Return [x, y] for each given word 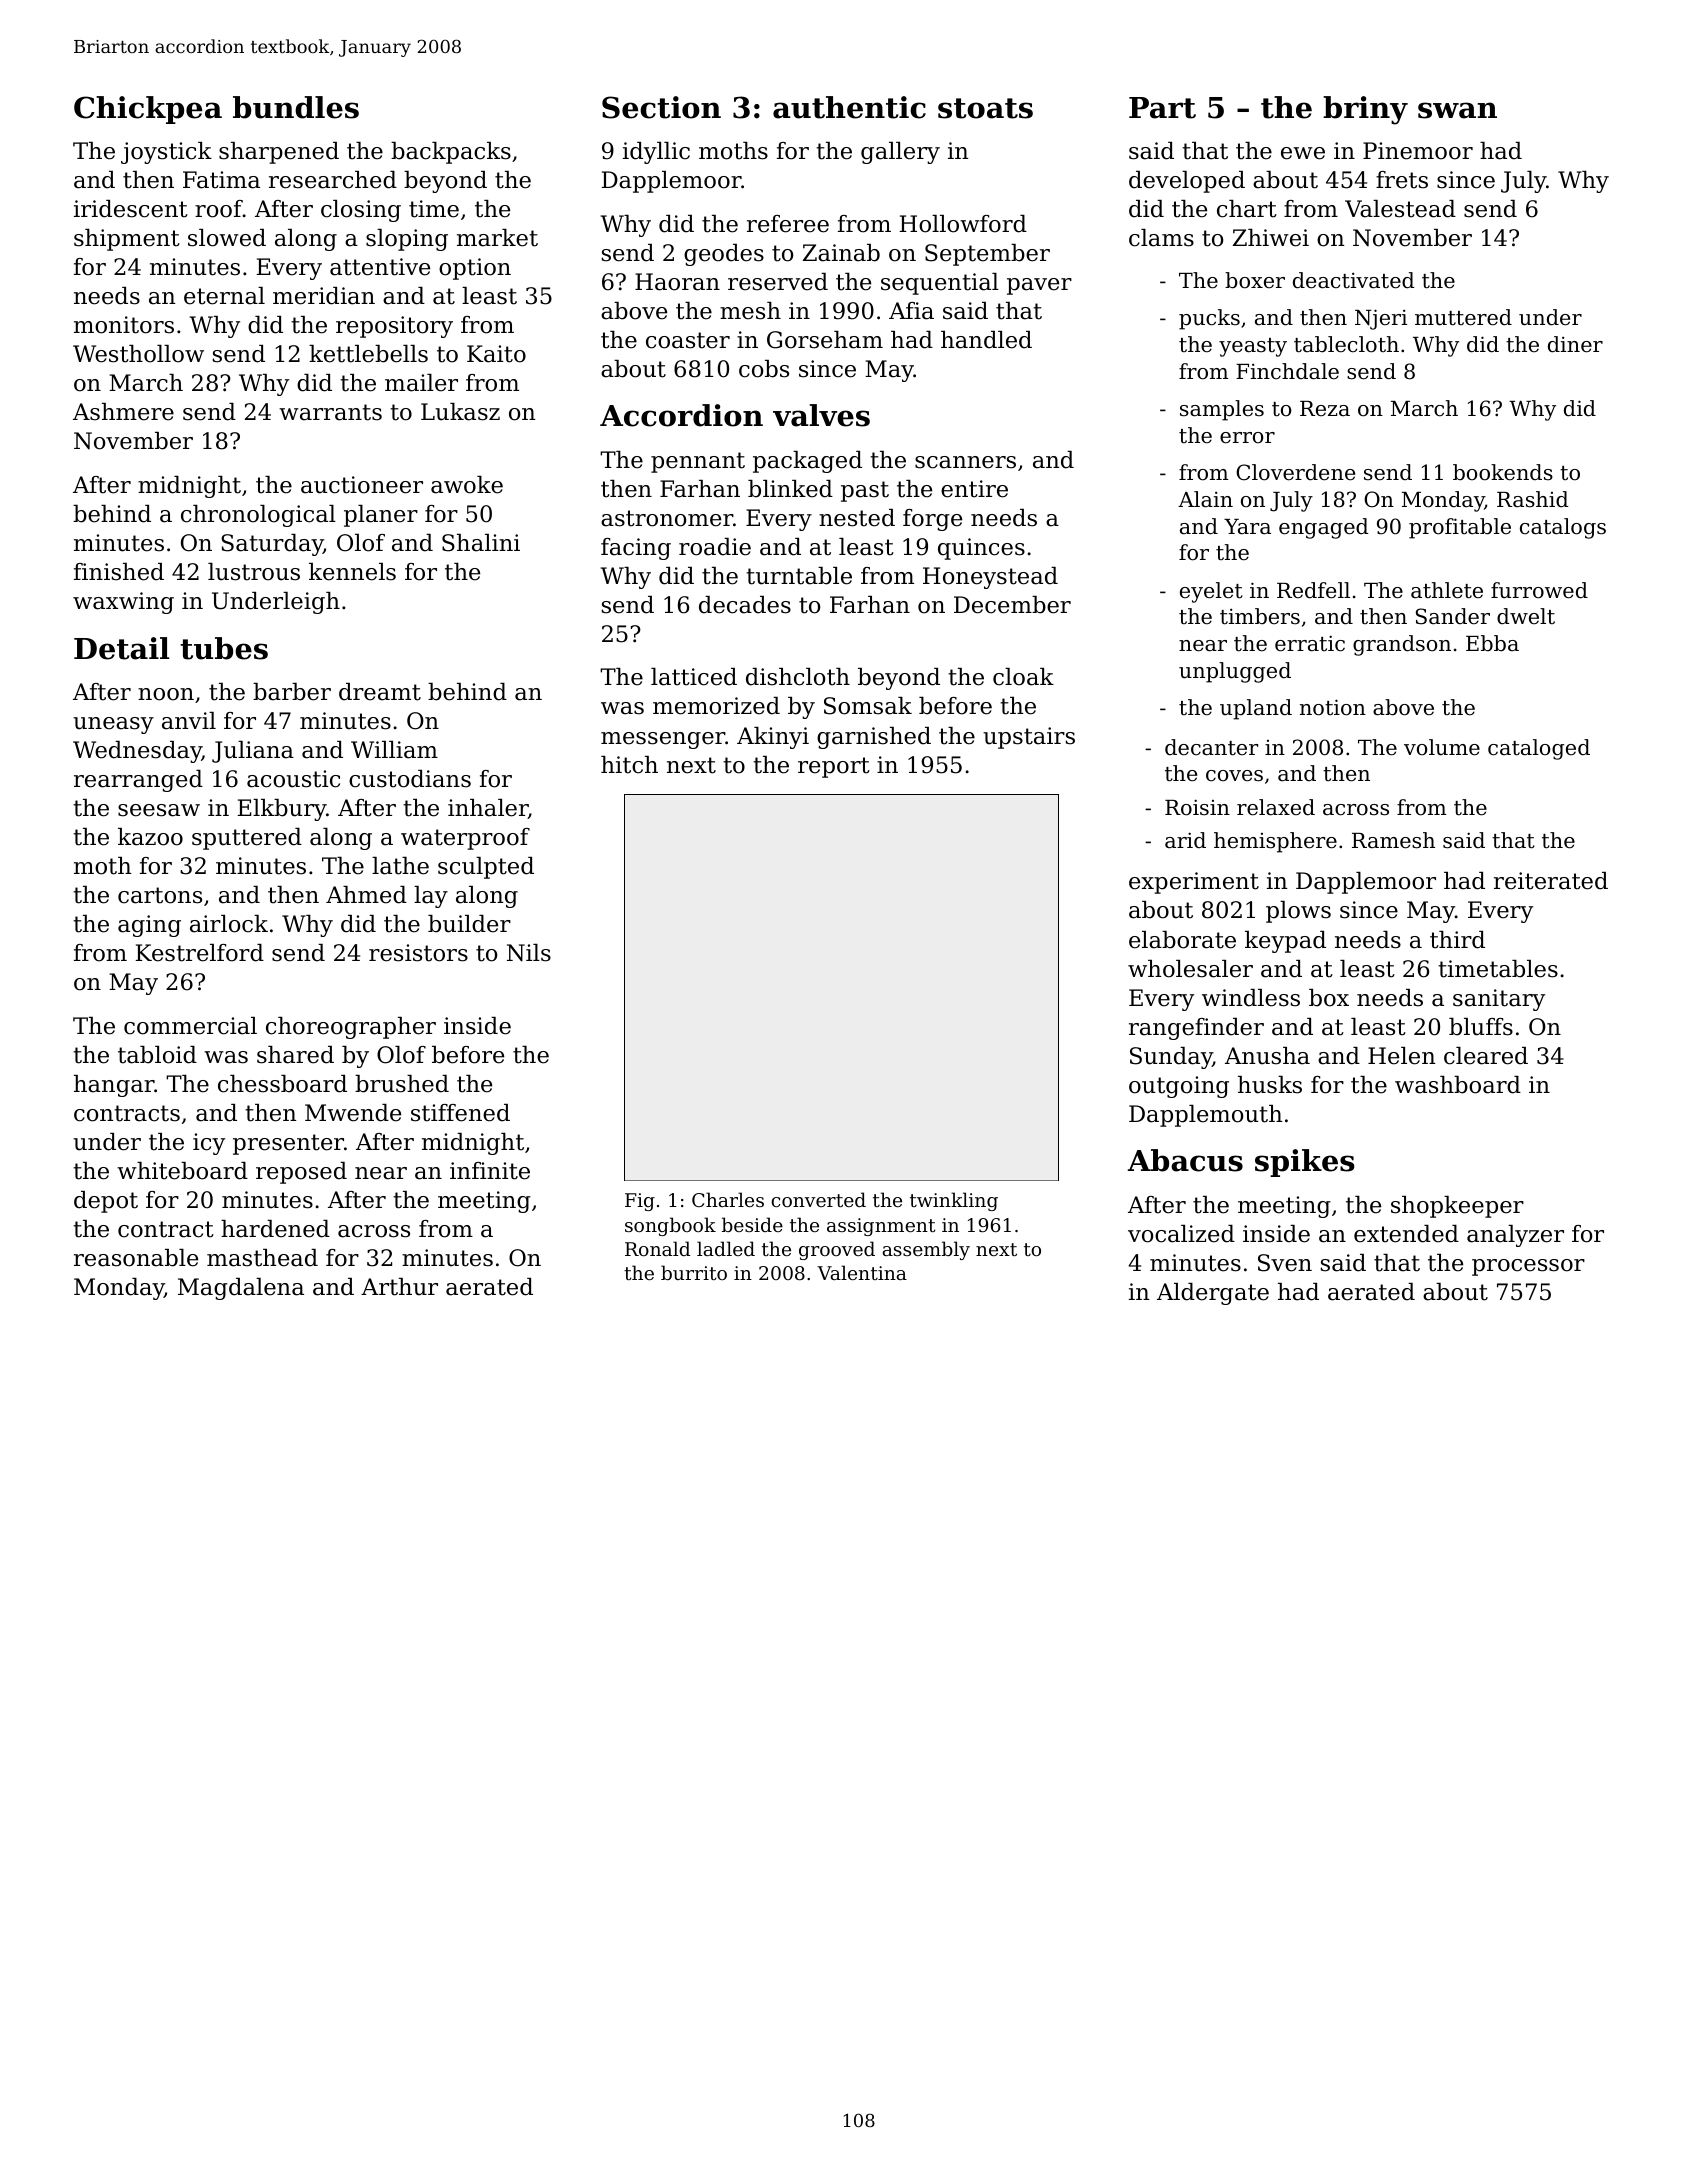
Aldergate [1213, 1294]
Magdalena [241, 1289]
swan [1457, 110]
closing [361, 211]
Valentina [862, 1272]
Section [661, 107]
